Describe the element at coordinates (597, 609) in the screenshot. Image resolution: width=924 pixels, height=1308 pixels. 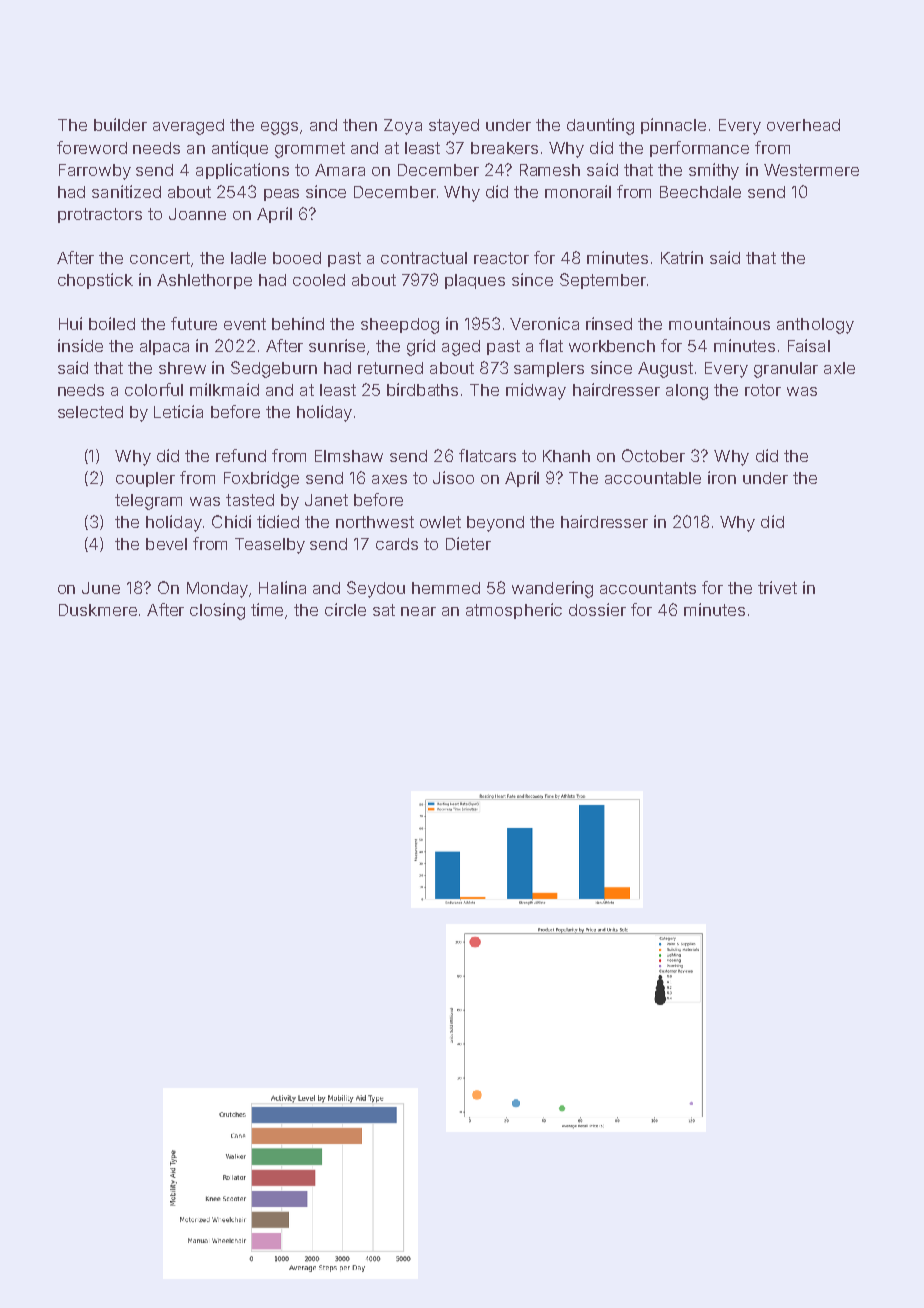
I see `dossier` at that location.
